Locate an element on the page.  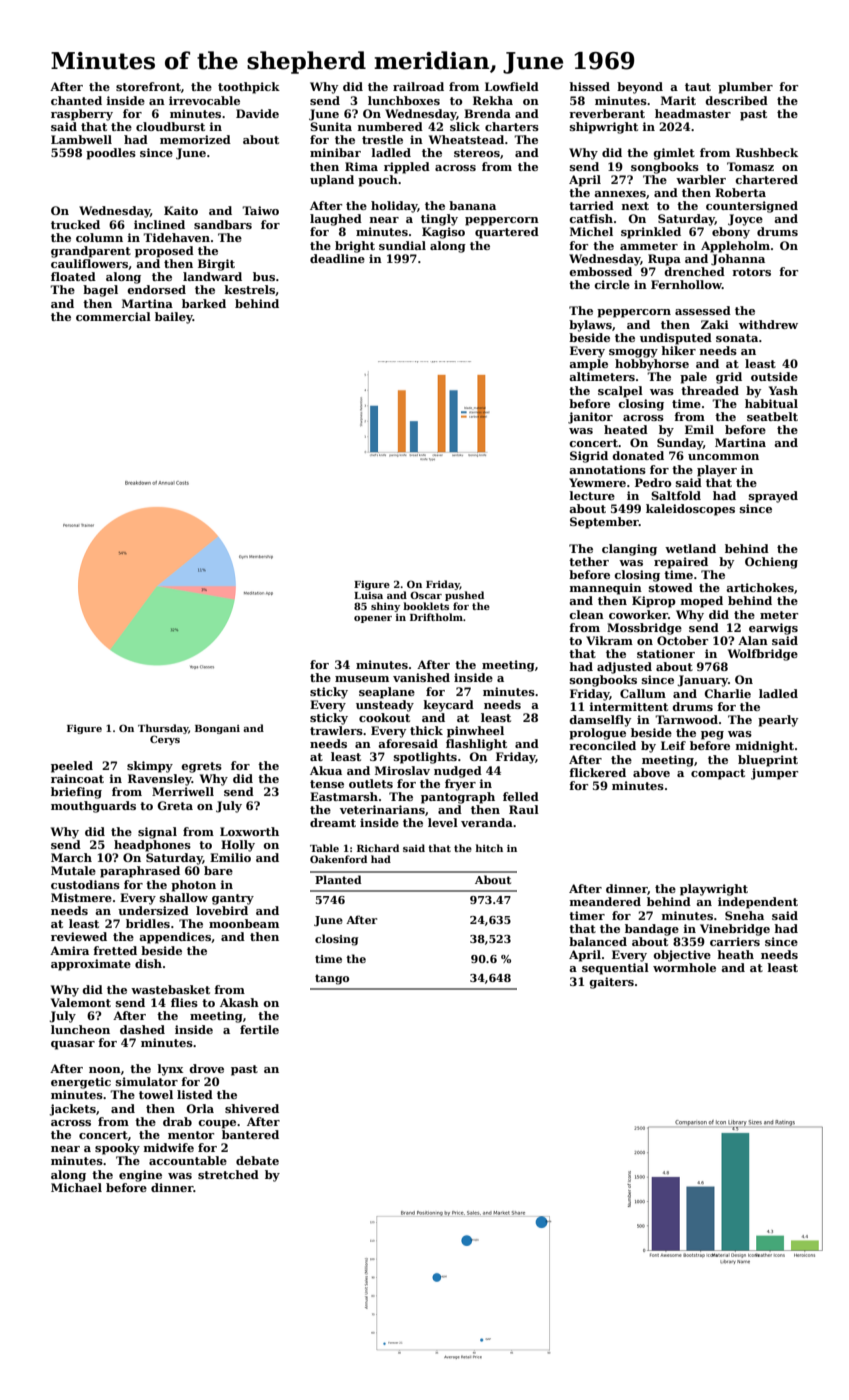
toothpick is located at coordinates (249, 88).
